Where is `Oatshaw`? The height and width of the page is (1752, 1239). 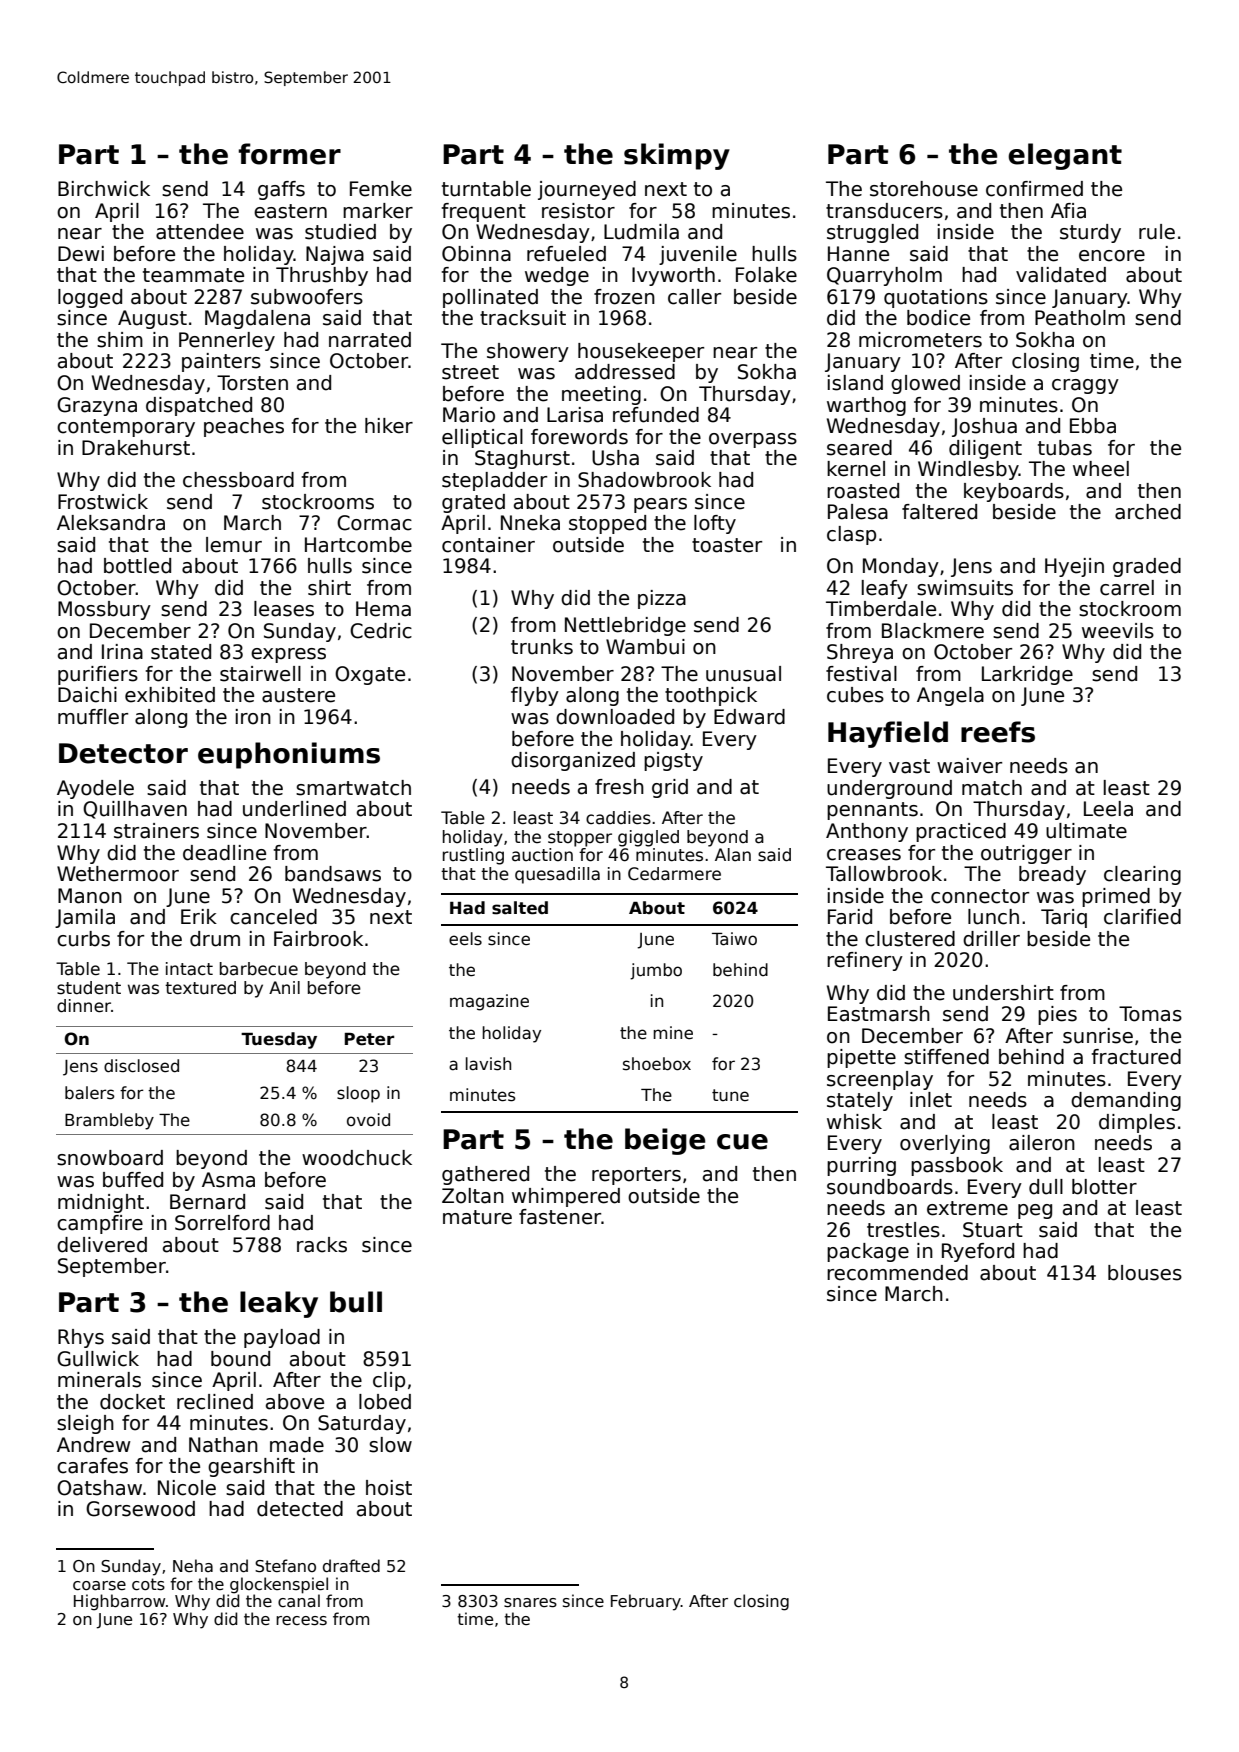 Oatshaw is located at coordinates (99, 1488).
